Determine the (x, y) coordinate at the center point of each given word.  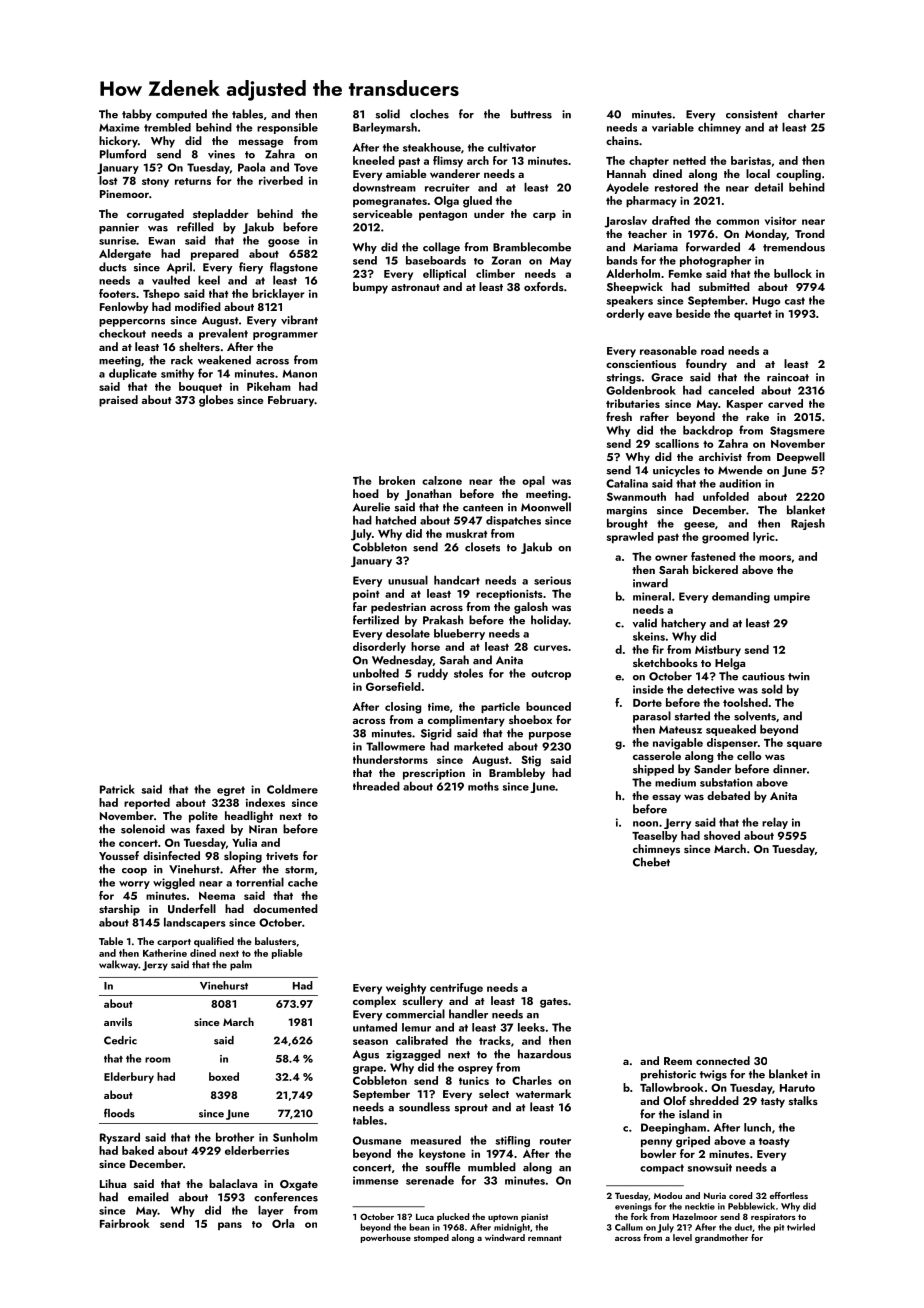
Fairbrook (125, 1223)
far (360, 606)
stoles (468, 673)
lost (108, 180)
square (804, 745)
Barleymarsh (385, 128)
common (737, 222)
